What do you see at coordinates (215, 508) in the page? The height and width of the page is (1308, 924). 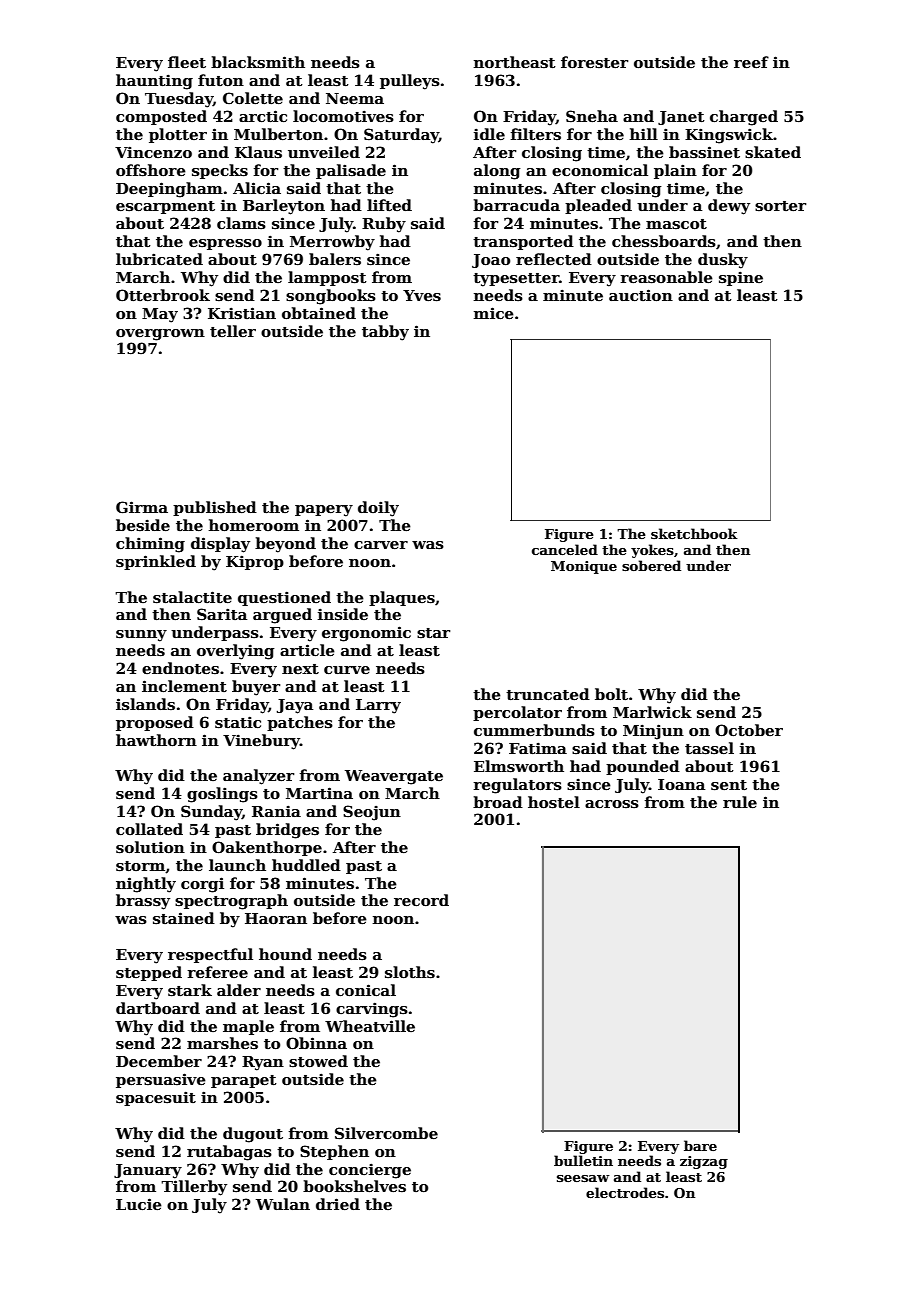 I see `published` at bounding box center [215, 508].
